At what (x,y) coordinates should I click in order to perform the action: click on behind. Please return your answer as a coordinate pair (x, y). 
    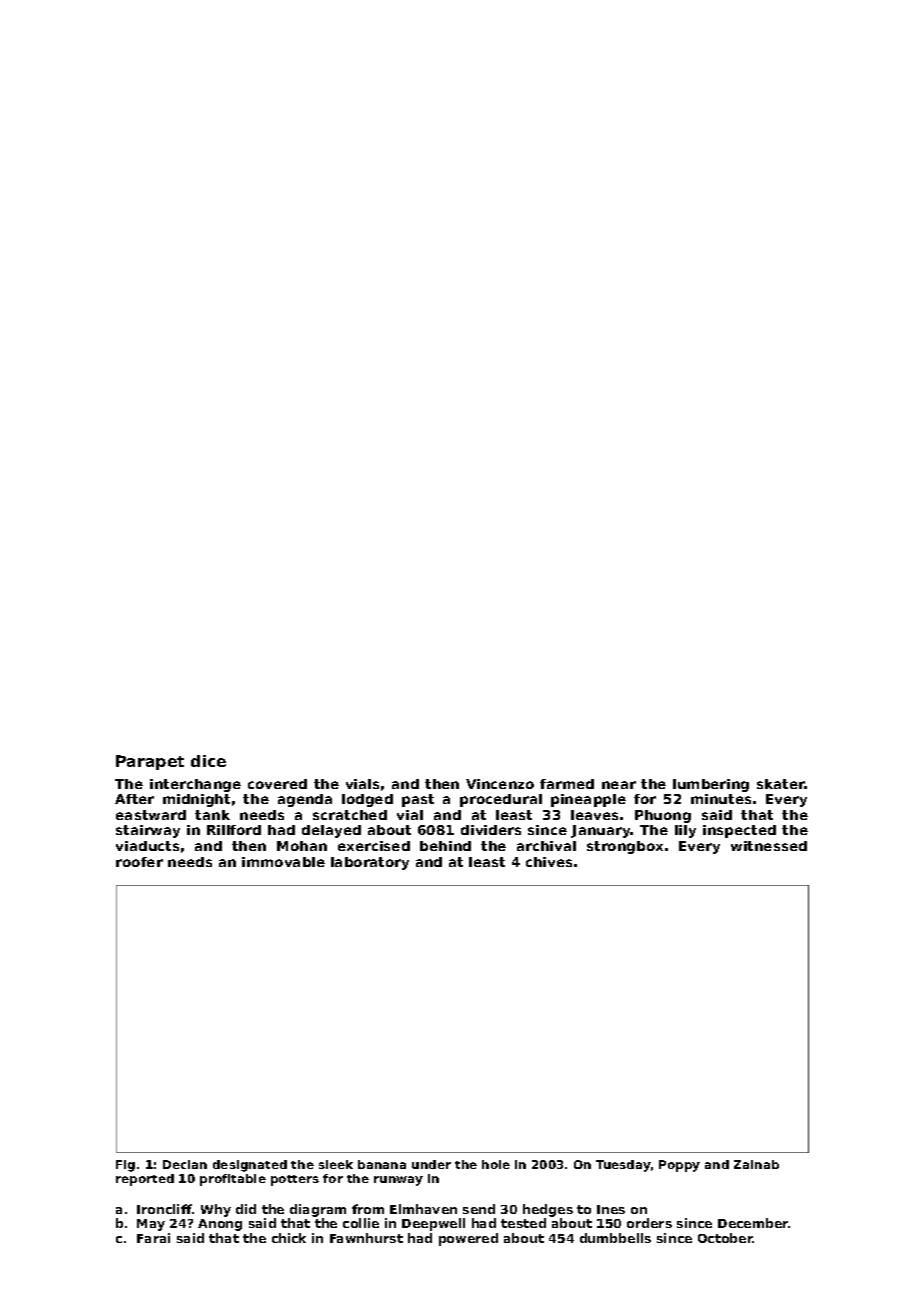
    Looking at the image, I should click on (445, 846).
